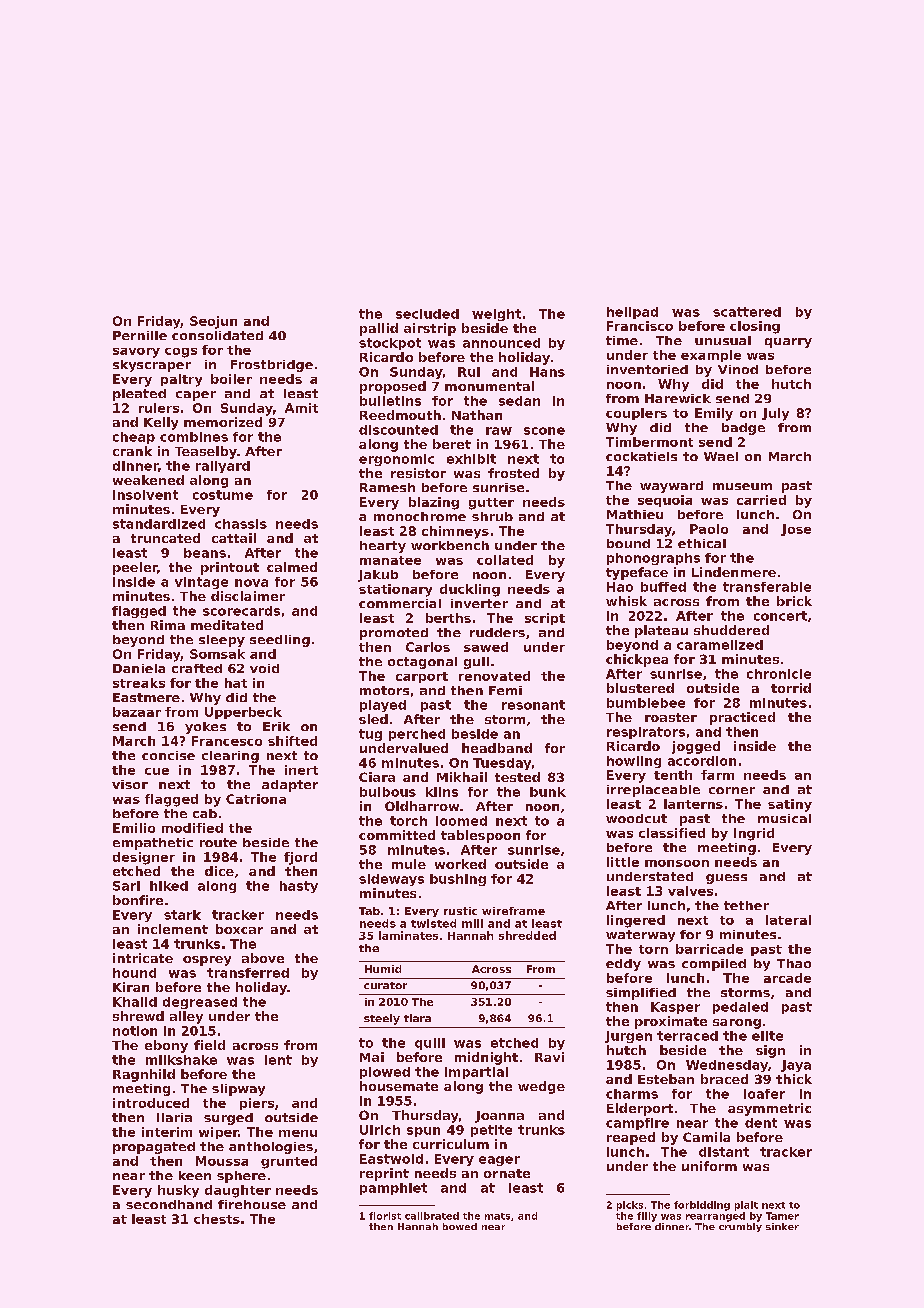 This screenshot has width=924, height=1308. Describe the element at coordinates (492, 516) in the screenshot. I see `shrub` at that location.
